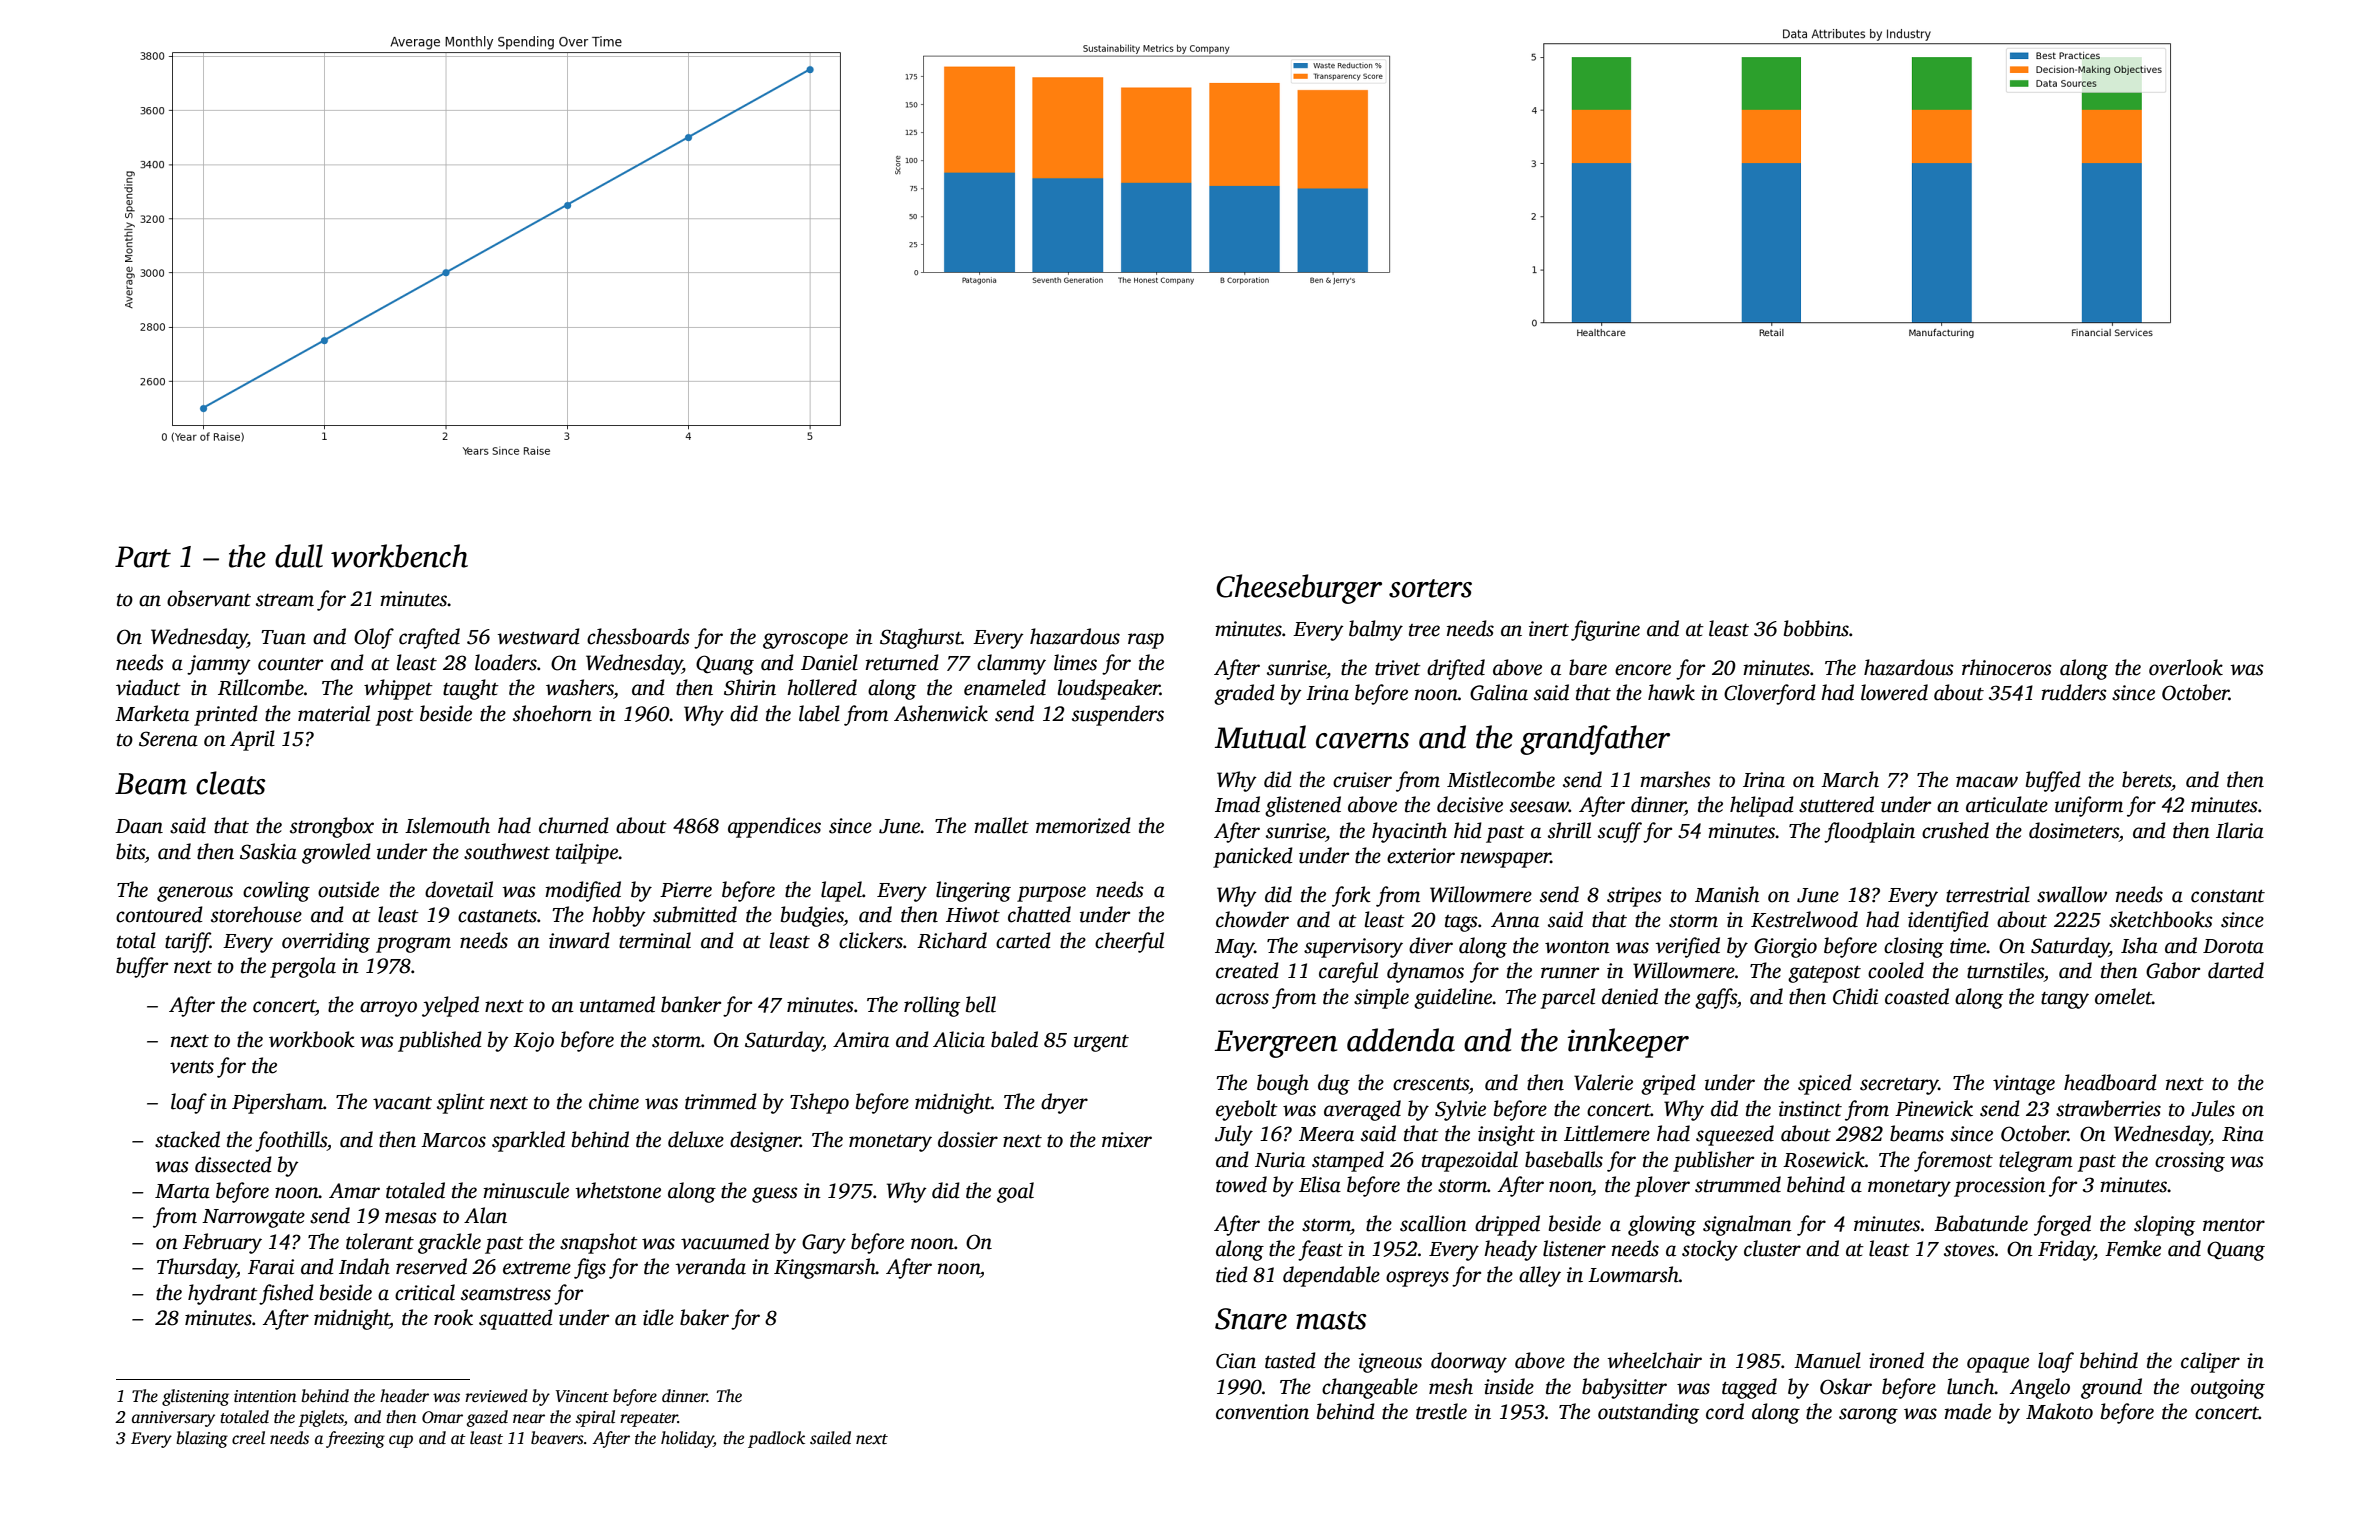 The width and height of the screenshot is (2380, 1540). Describe the element at coordinates (1675, 779) in the screenshot. I see `marshes` at that location.
